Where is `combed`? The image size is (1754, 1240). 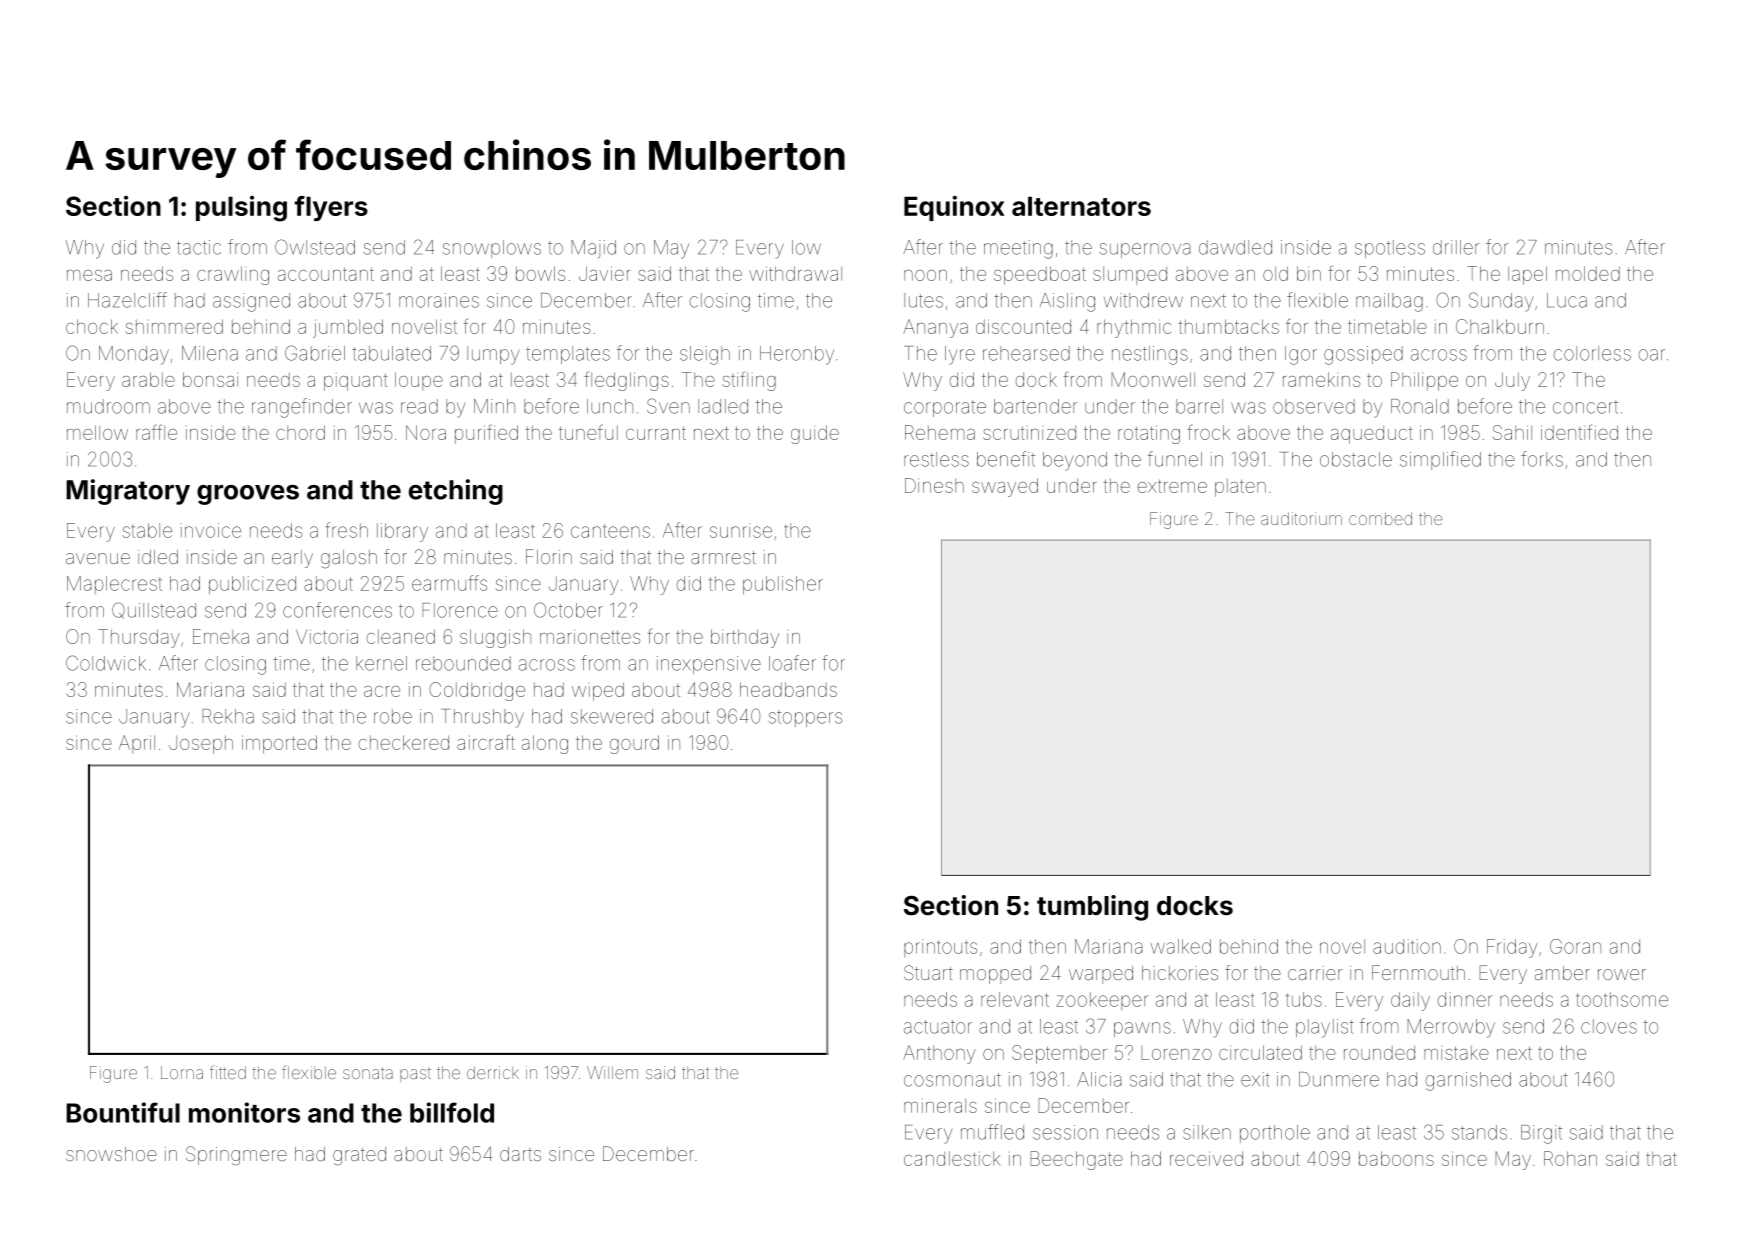 combed is located at coordinates (1380, 518).
